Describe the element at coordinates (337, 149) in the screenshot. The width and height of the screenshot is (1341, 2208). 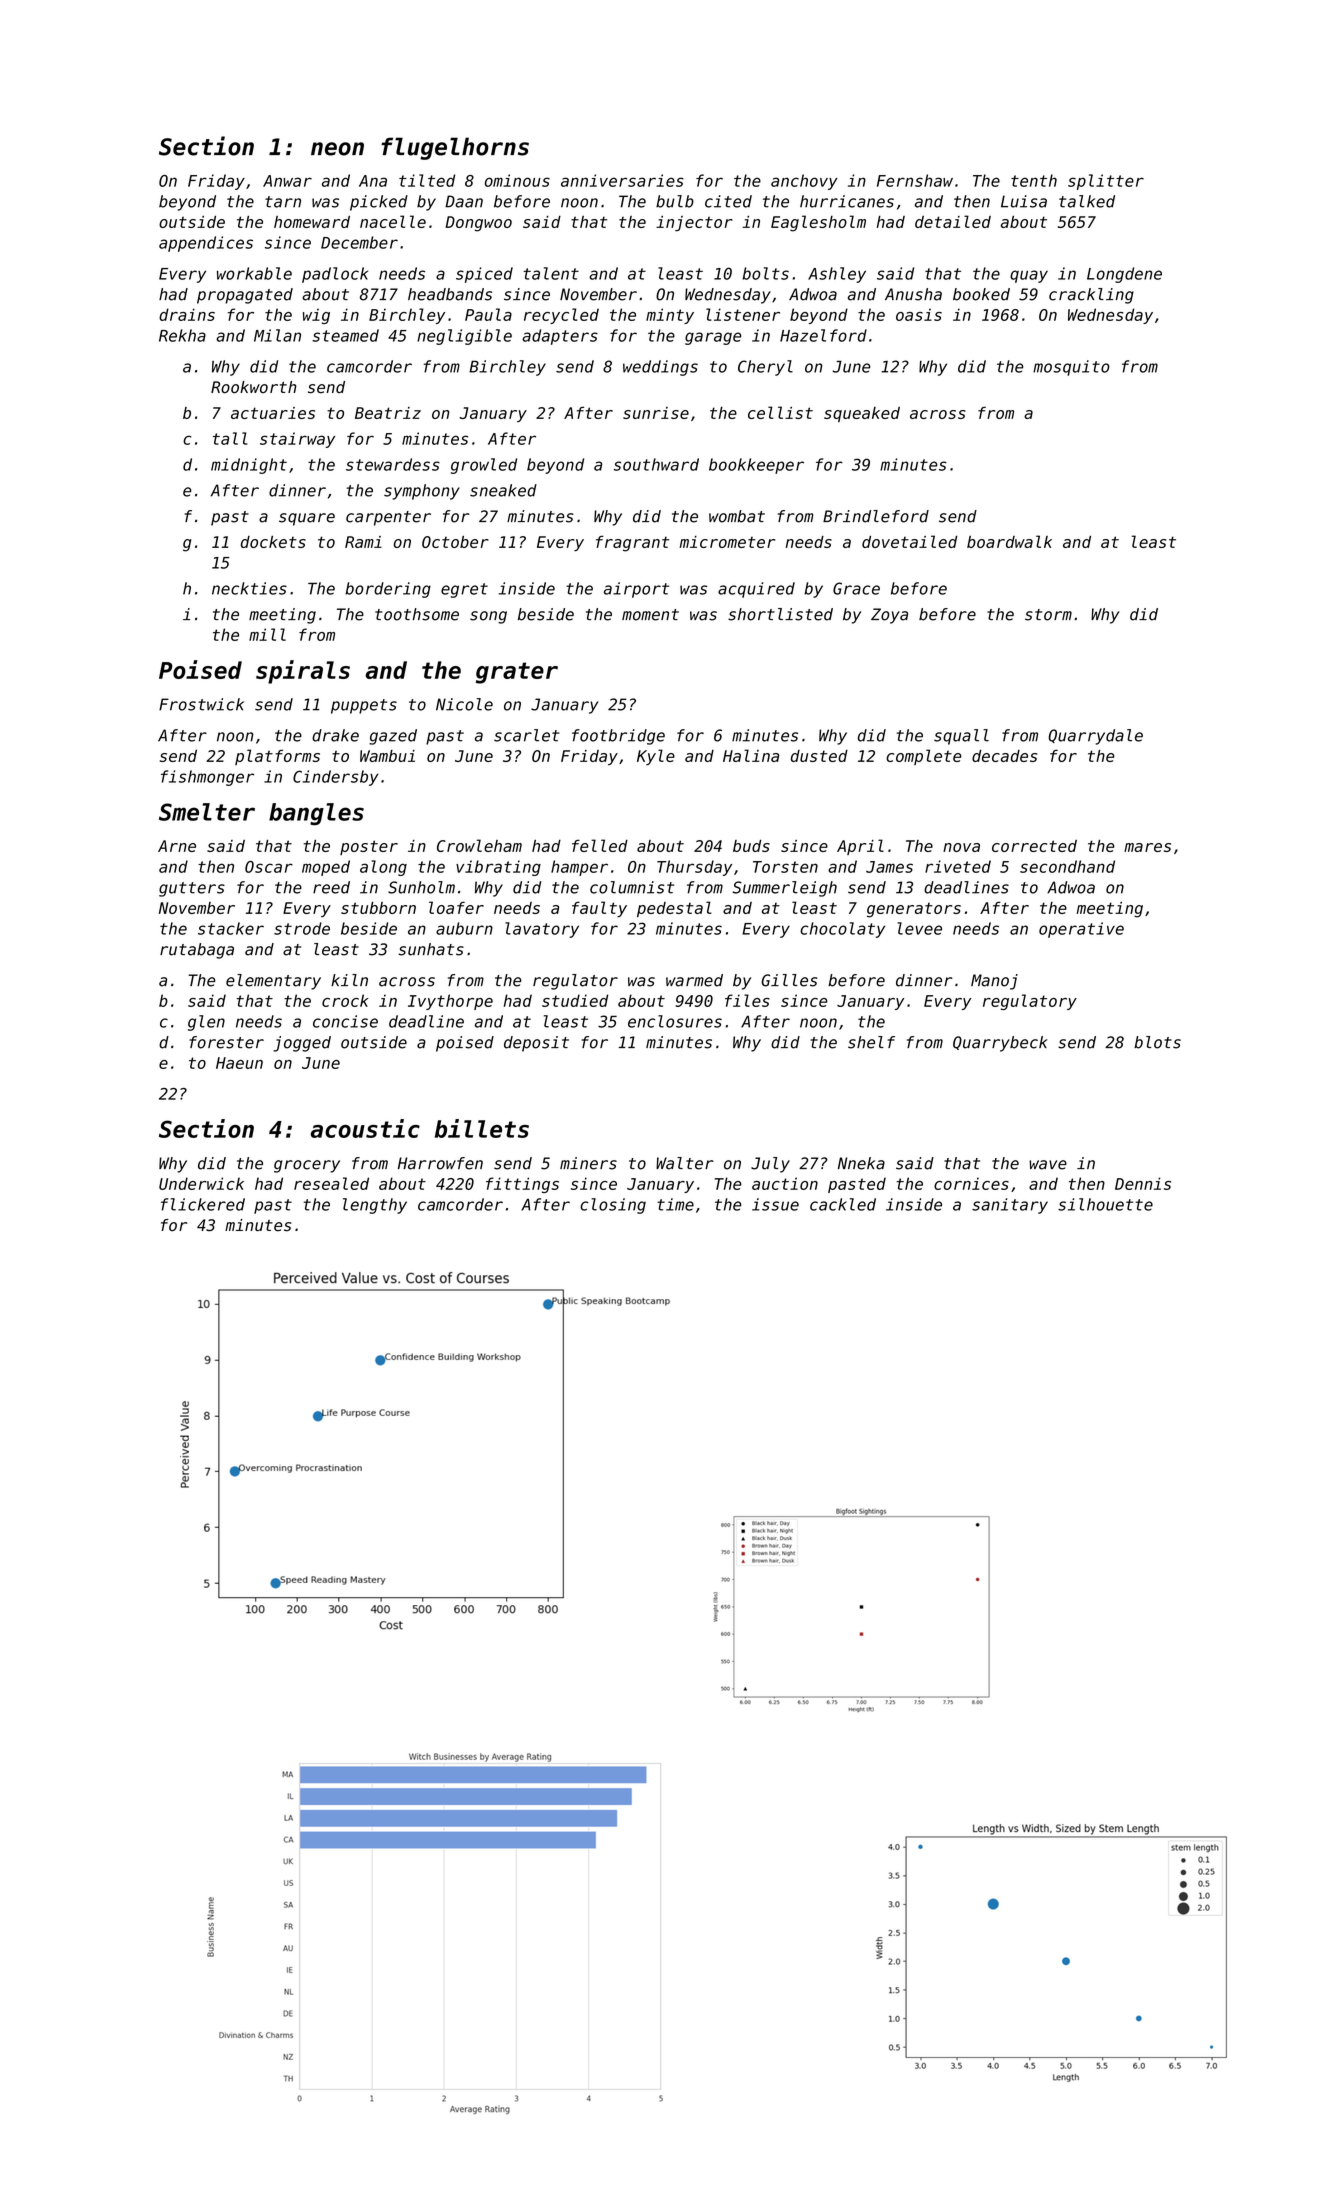
I see `neon` at that location.
